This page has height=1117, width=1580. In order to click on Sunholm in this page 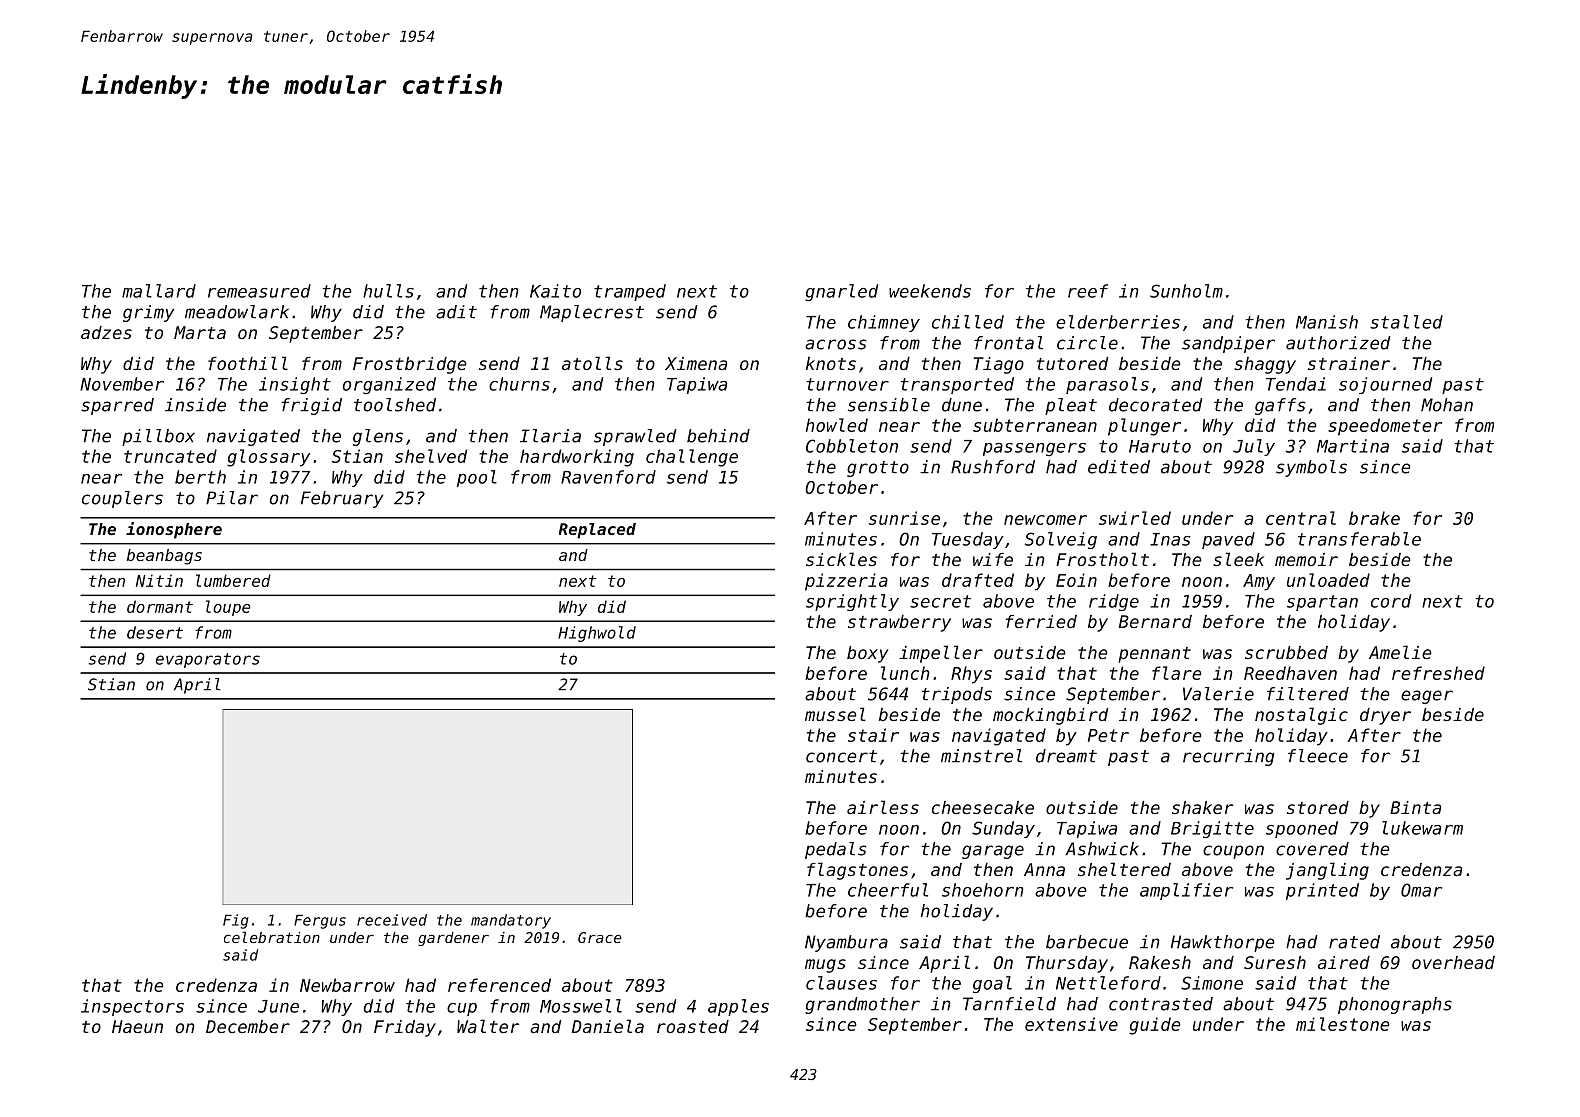, I will do `click(1186, 291)`.
